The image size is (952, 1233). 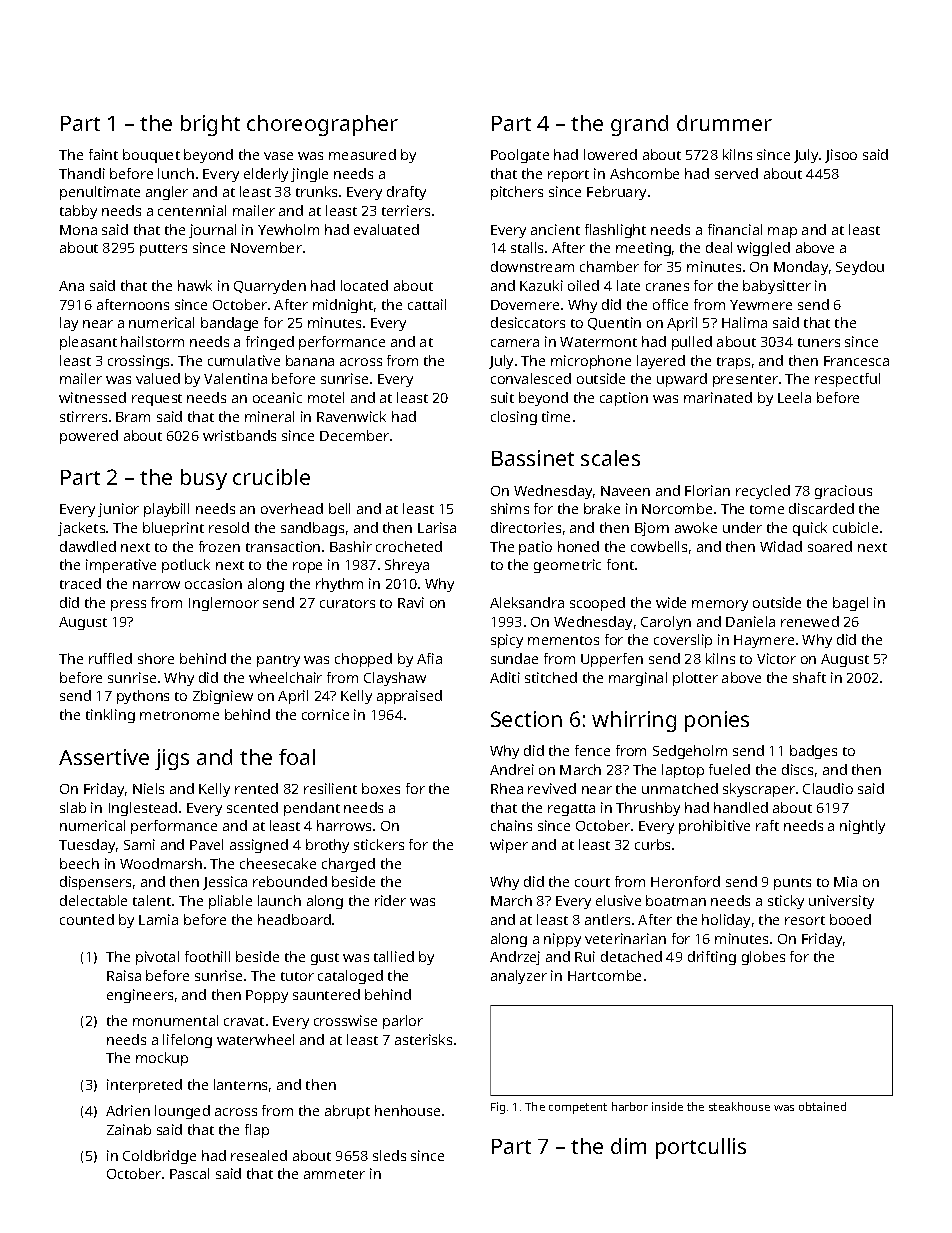 What do you see at coordinates (285, 677) in the screenshot?
I see `wheelchair` at bounding box center [285, 677].
